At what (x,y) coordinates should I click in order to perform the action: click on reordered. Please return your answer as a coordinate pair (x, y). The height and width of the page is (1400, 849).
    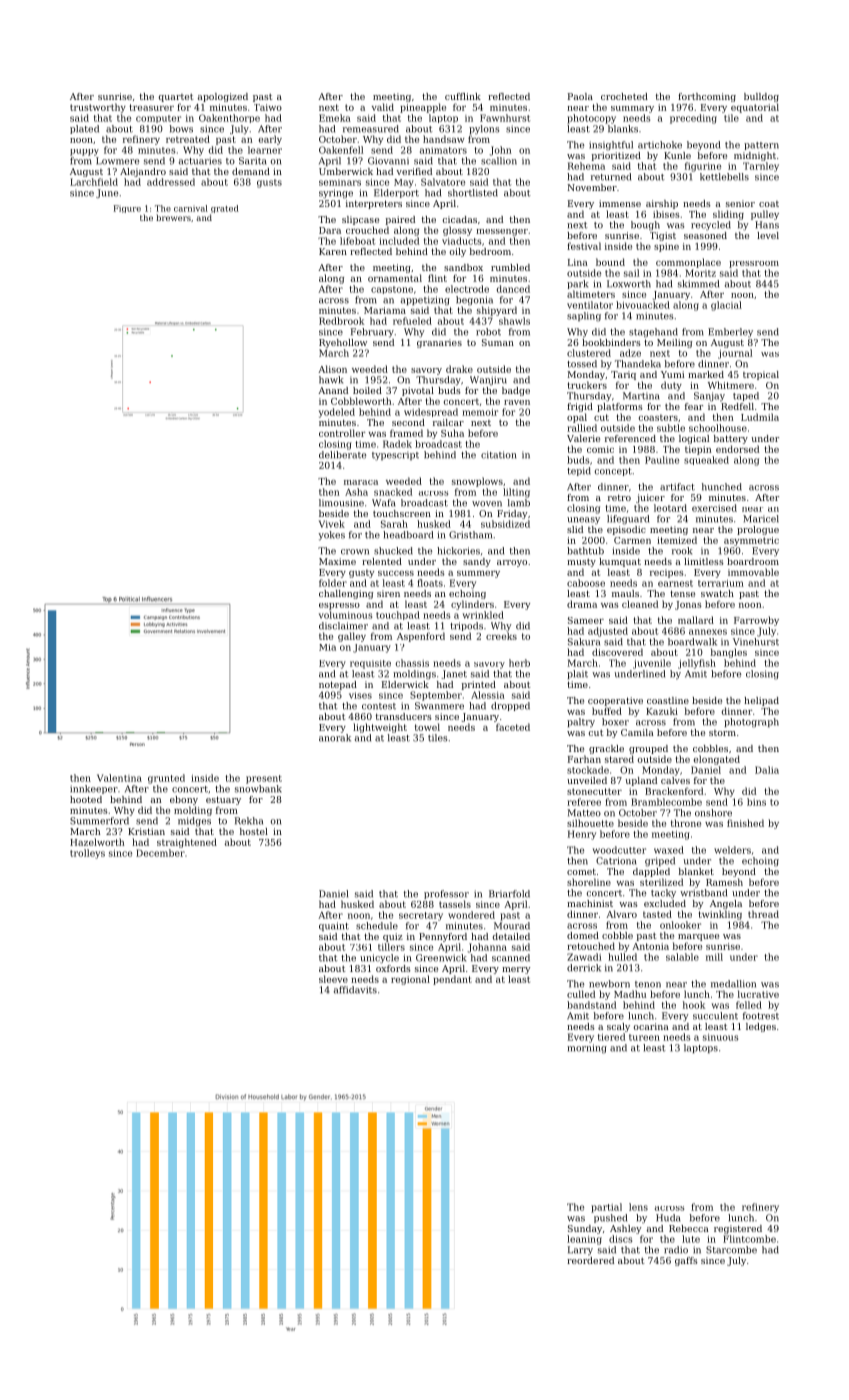
    Looking at the image, I should click on (590, 1260).
